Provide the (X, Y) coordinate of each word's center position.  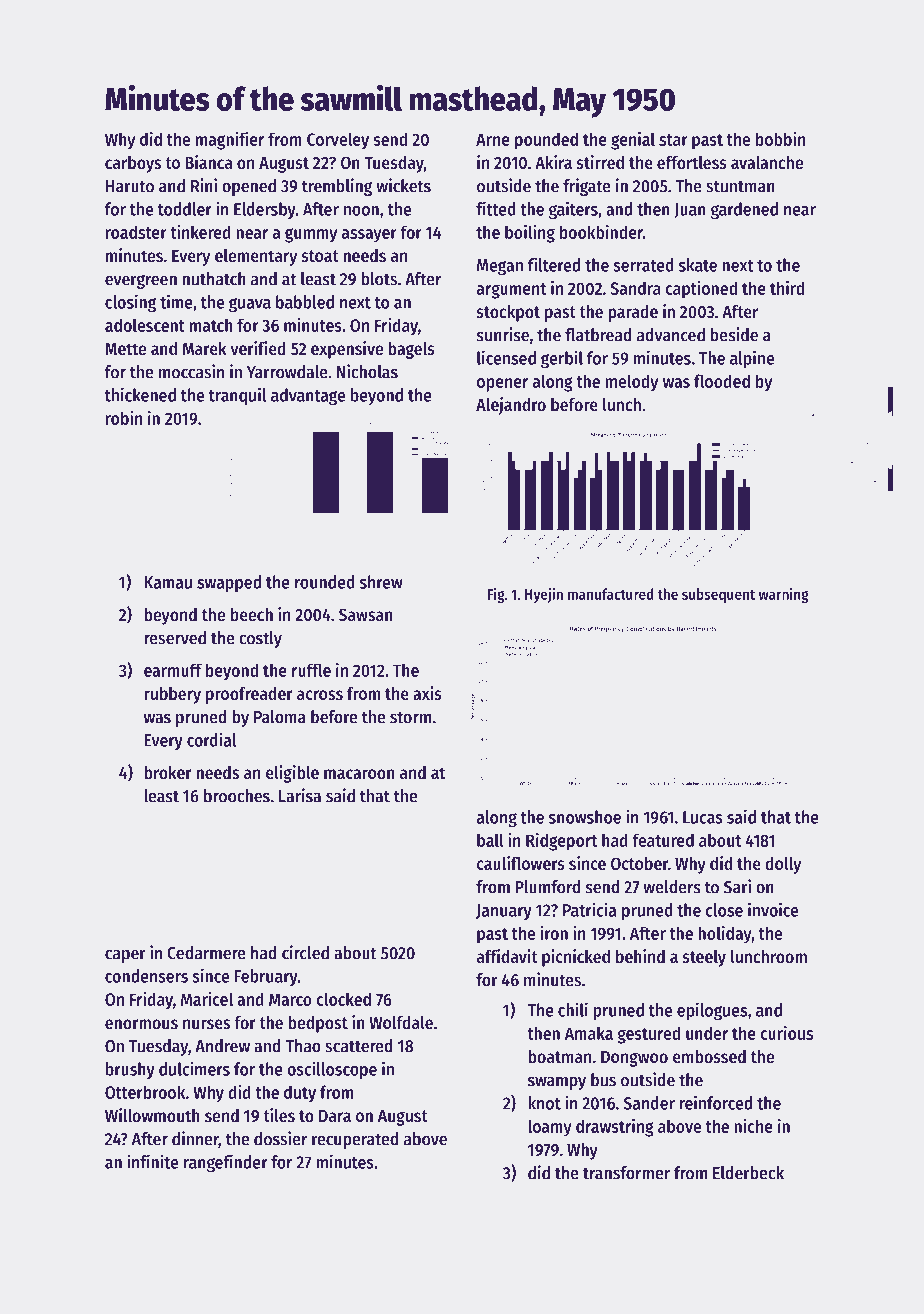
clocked (343, 999)
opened (249, 187)
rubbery (172, 695)
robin (124, 418)
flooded (722, 381)
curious (786, 1033)
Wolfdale (401, 1022)
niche (753, 1126)
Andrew (222, 1046)
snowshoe (585, 817)
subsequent (718, 595)
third (787, 288)
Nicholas (367, 371)
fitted (496, 209)
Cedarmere (206, 953)
